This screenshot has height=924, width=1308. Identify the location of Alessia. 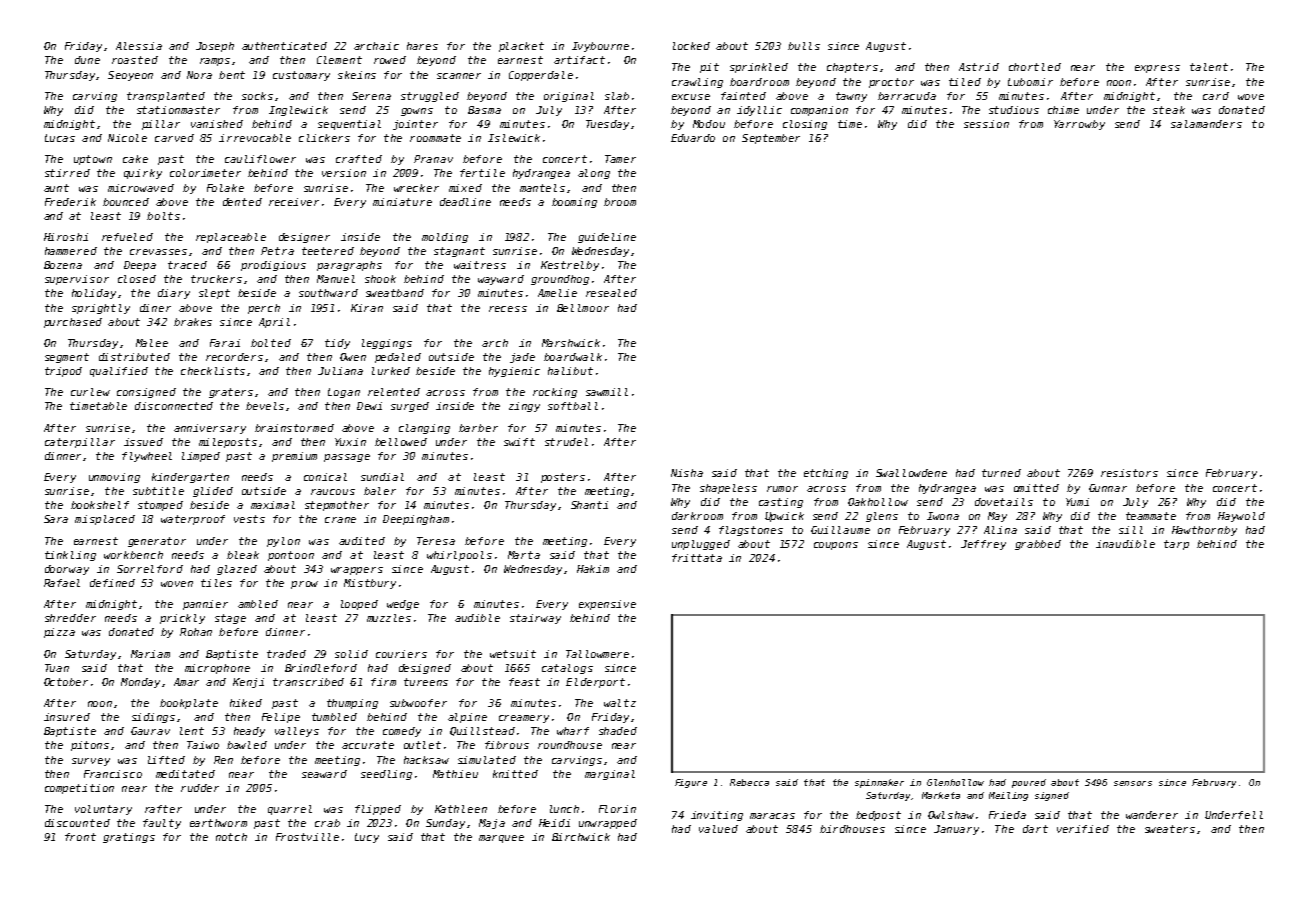
(139, 46).
